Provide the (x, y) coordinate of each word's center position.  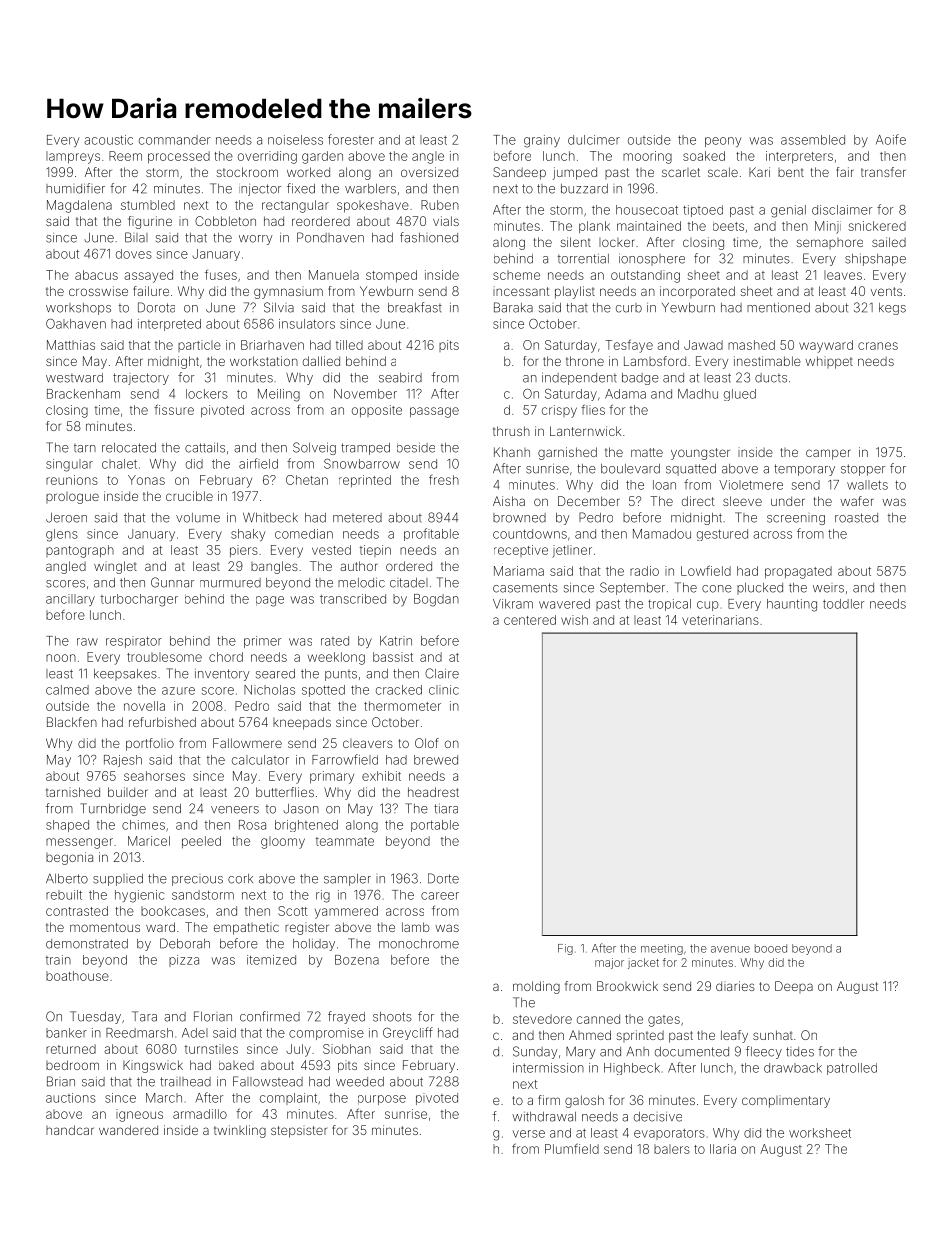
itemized (271, 960)
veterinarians (720, 620)
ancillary (70, 600)
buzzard (584, 189)
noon (61, 658)
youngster (700, 454)
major (609, 963)
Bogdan (436, 600)
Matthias (71, 345)
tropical (669, 605)
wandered (128, 1130)
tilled (349, 345)
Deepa (794, 987)
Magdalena (79, 206)
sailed (889, 242)
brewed (436, 760)
